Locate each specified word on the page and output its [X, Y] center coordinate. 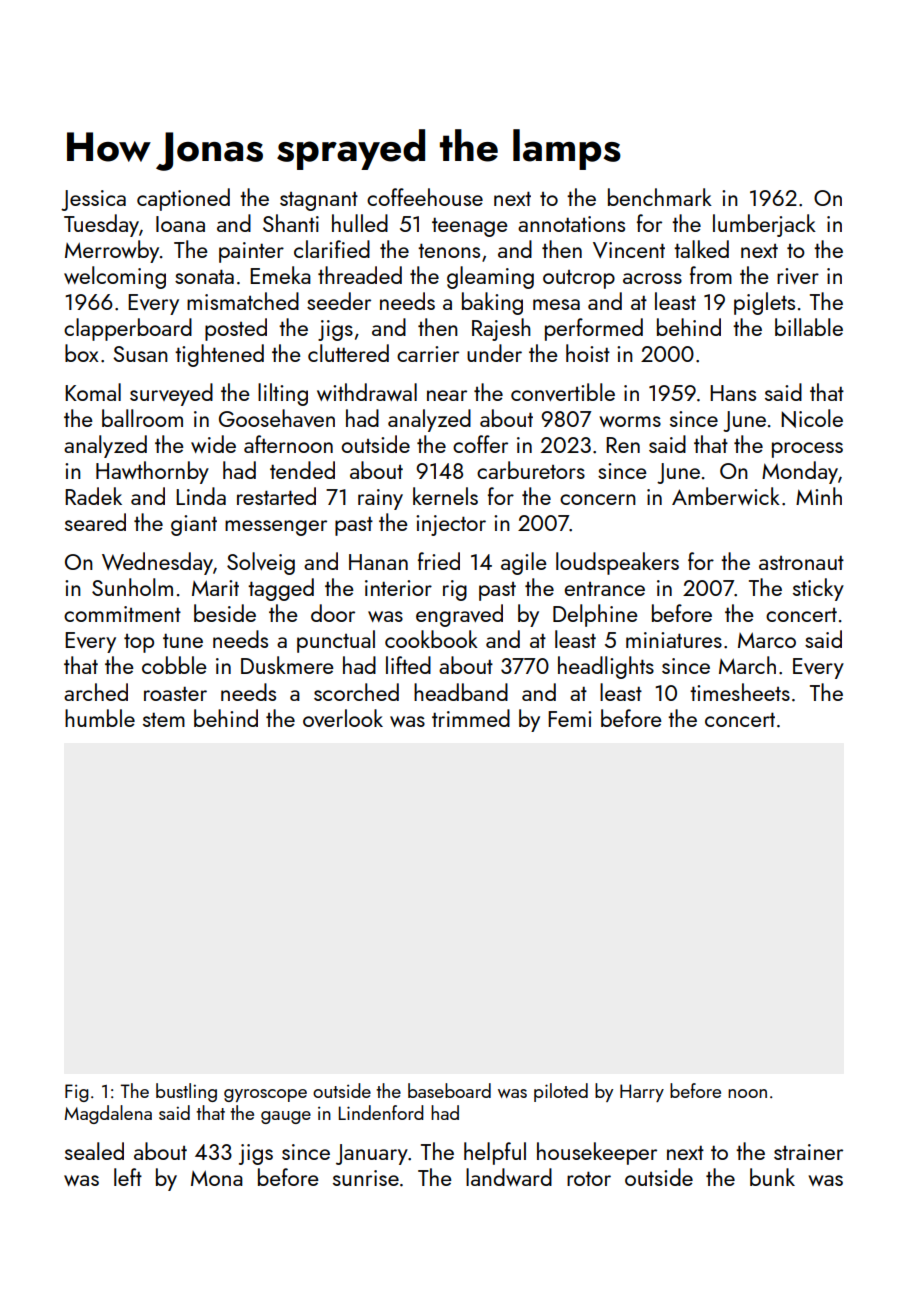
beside [225, 613]
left [128, 1177]
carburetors [531, 470]
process [807, 450]
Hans [733, 393]
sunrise [366, 1178]
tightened [219, 355]
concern [598, 499]
